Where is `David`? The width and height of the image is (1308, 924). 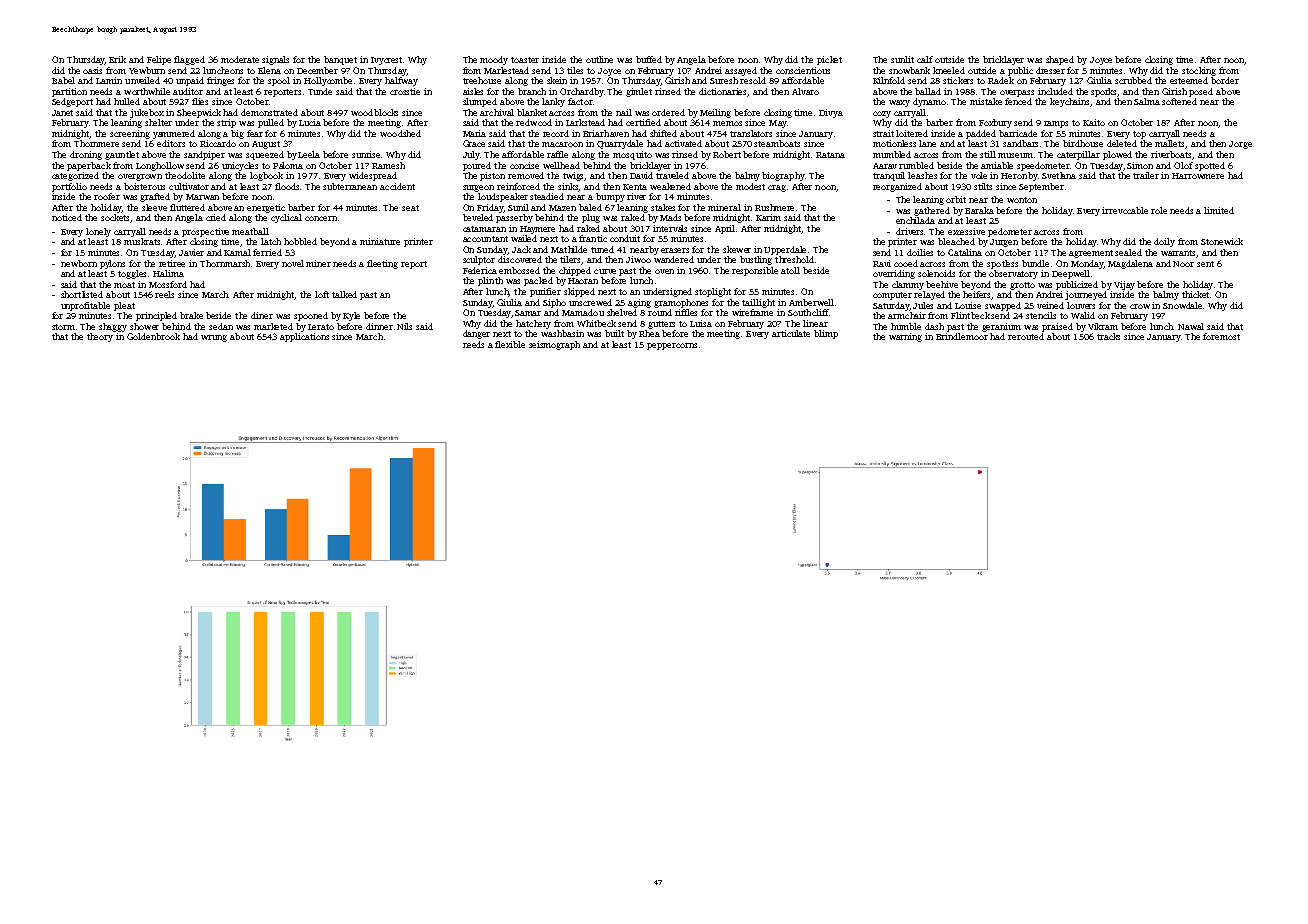
David is located at coordinates (641, 175).
